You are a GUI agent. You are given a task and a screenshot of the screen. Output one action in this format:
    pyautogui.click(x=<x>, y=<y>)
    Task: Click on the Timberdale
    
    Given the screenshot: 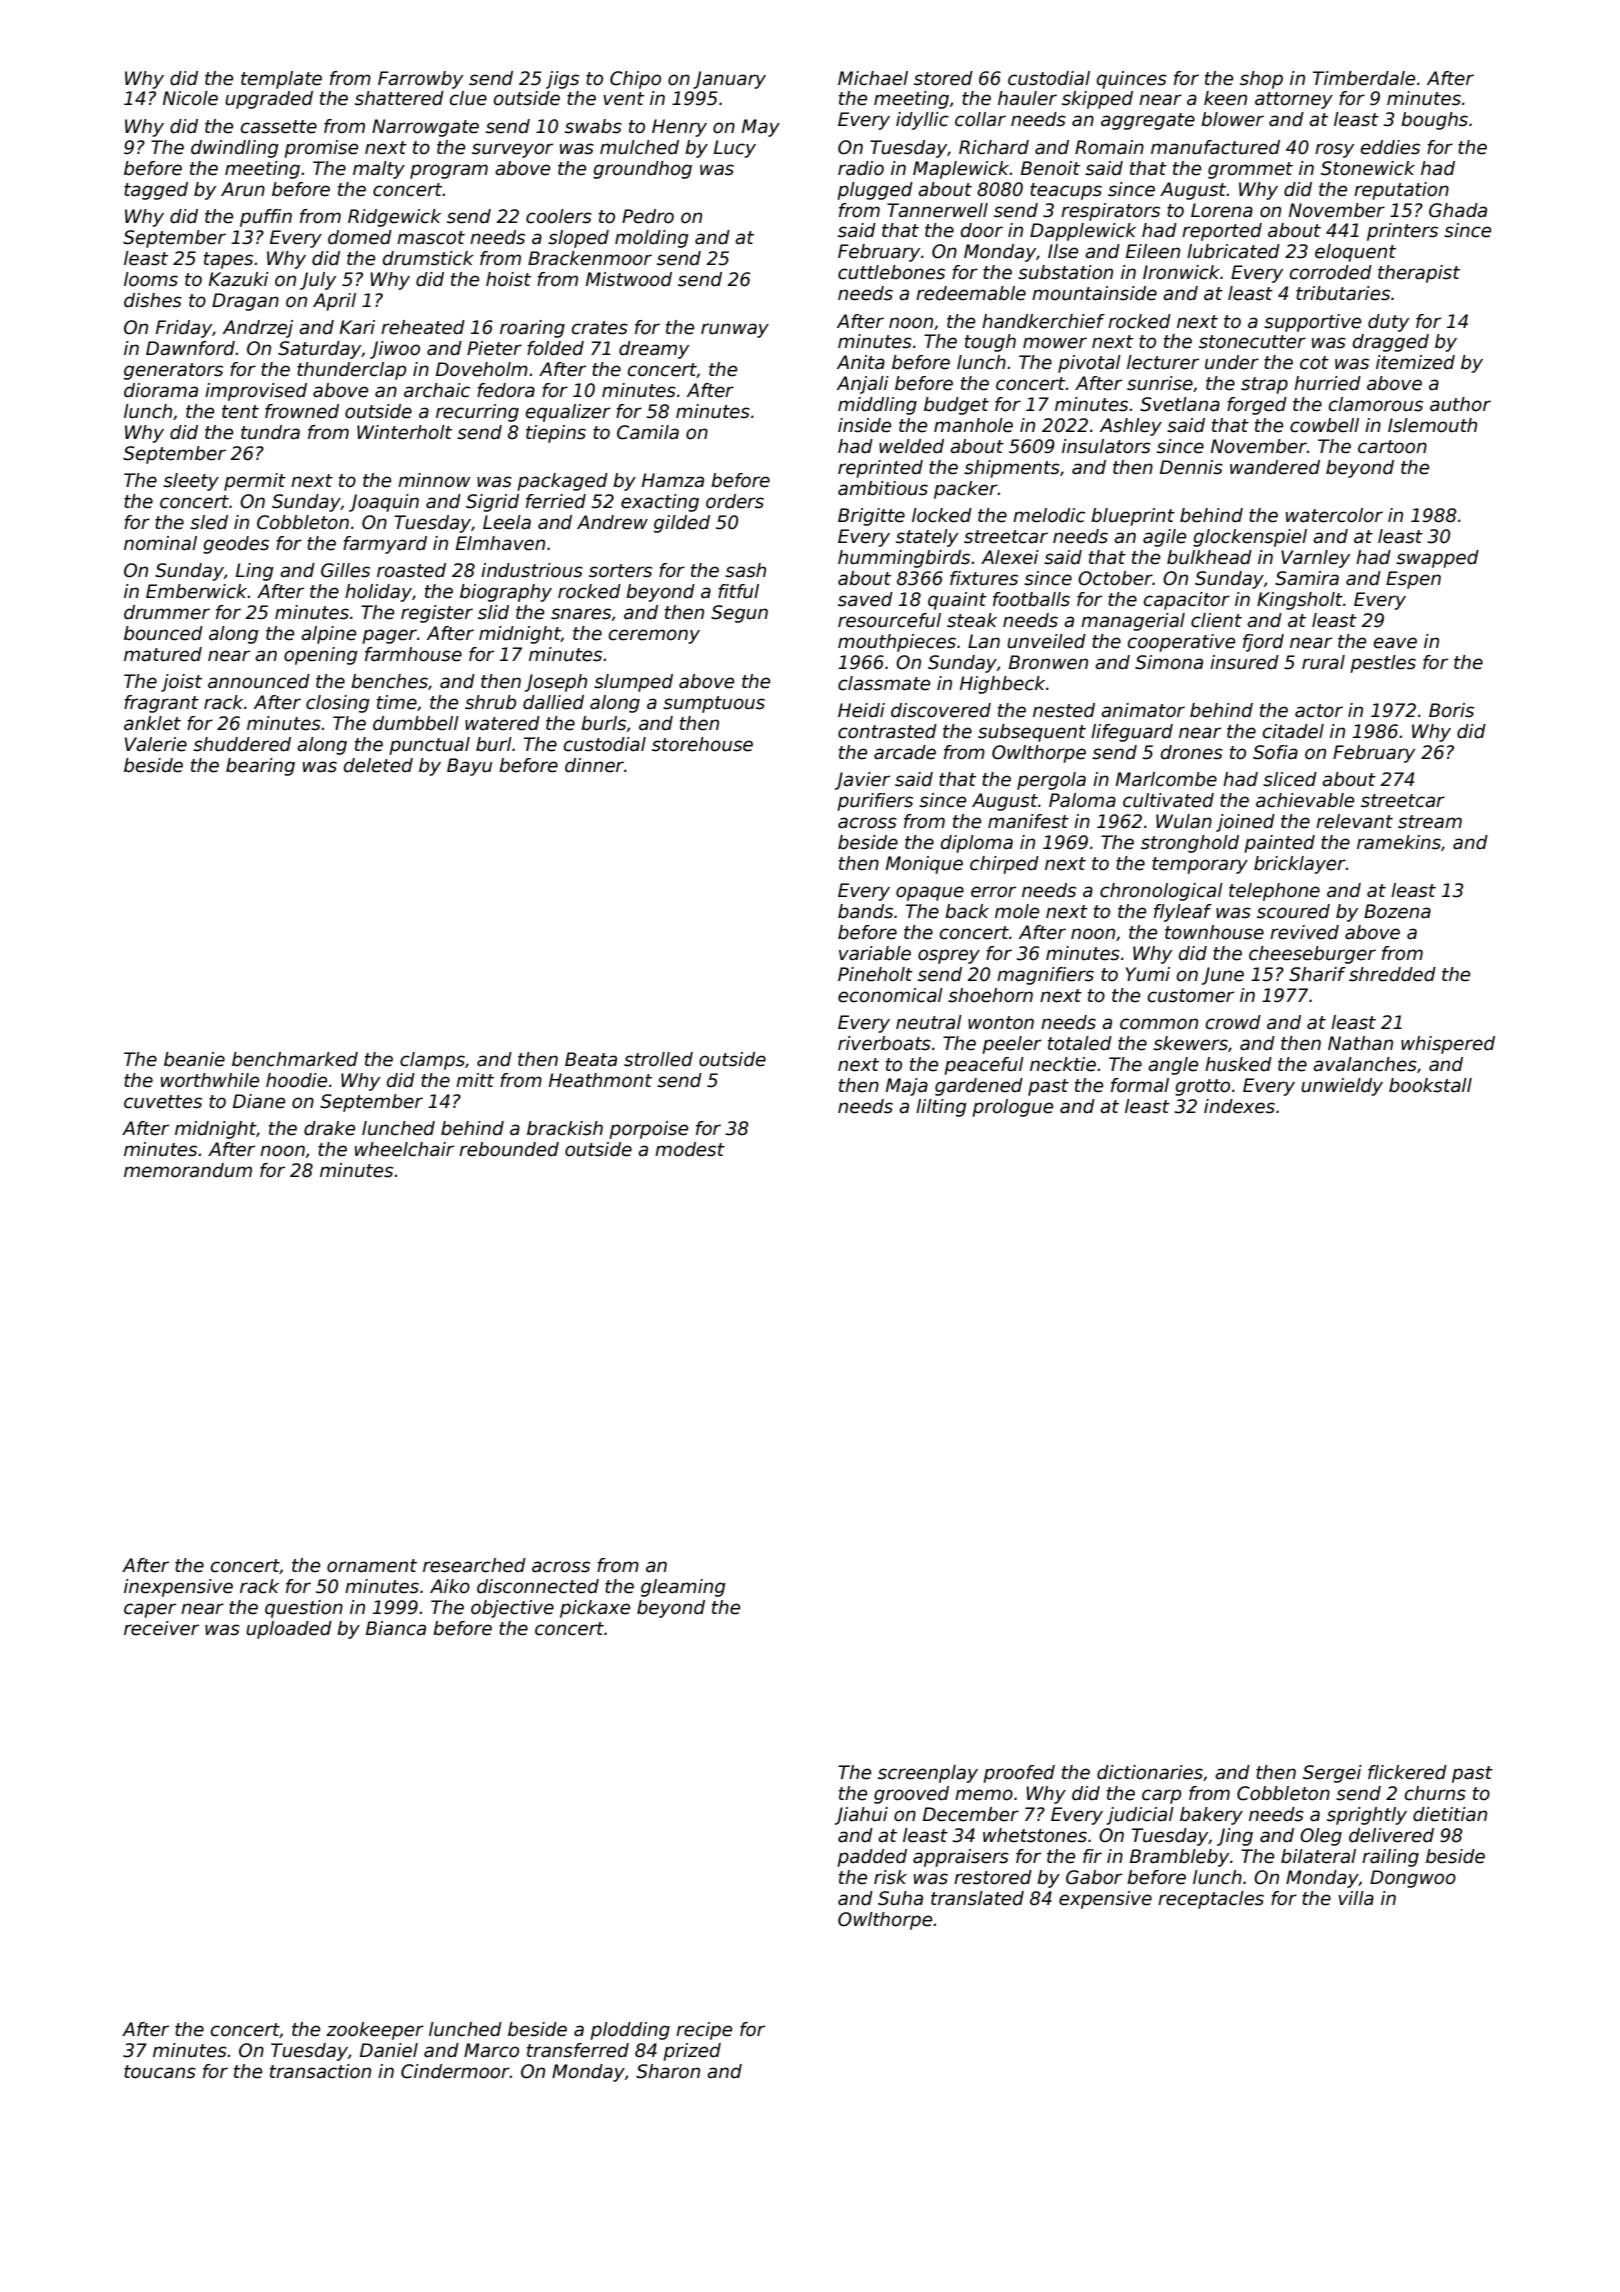 What is the action you would take?
    pyautogui.click(x=1364, y=78)
